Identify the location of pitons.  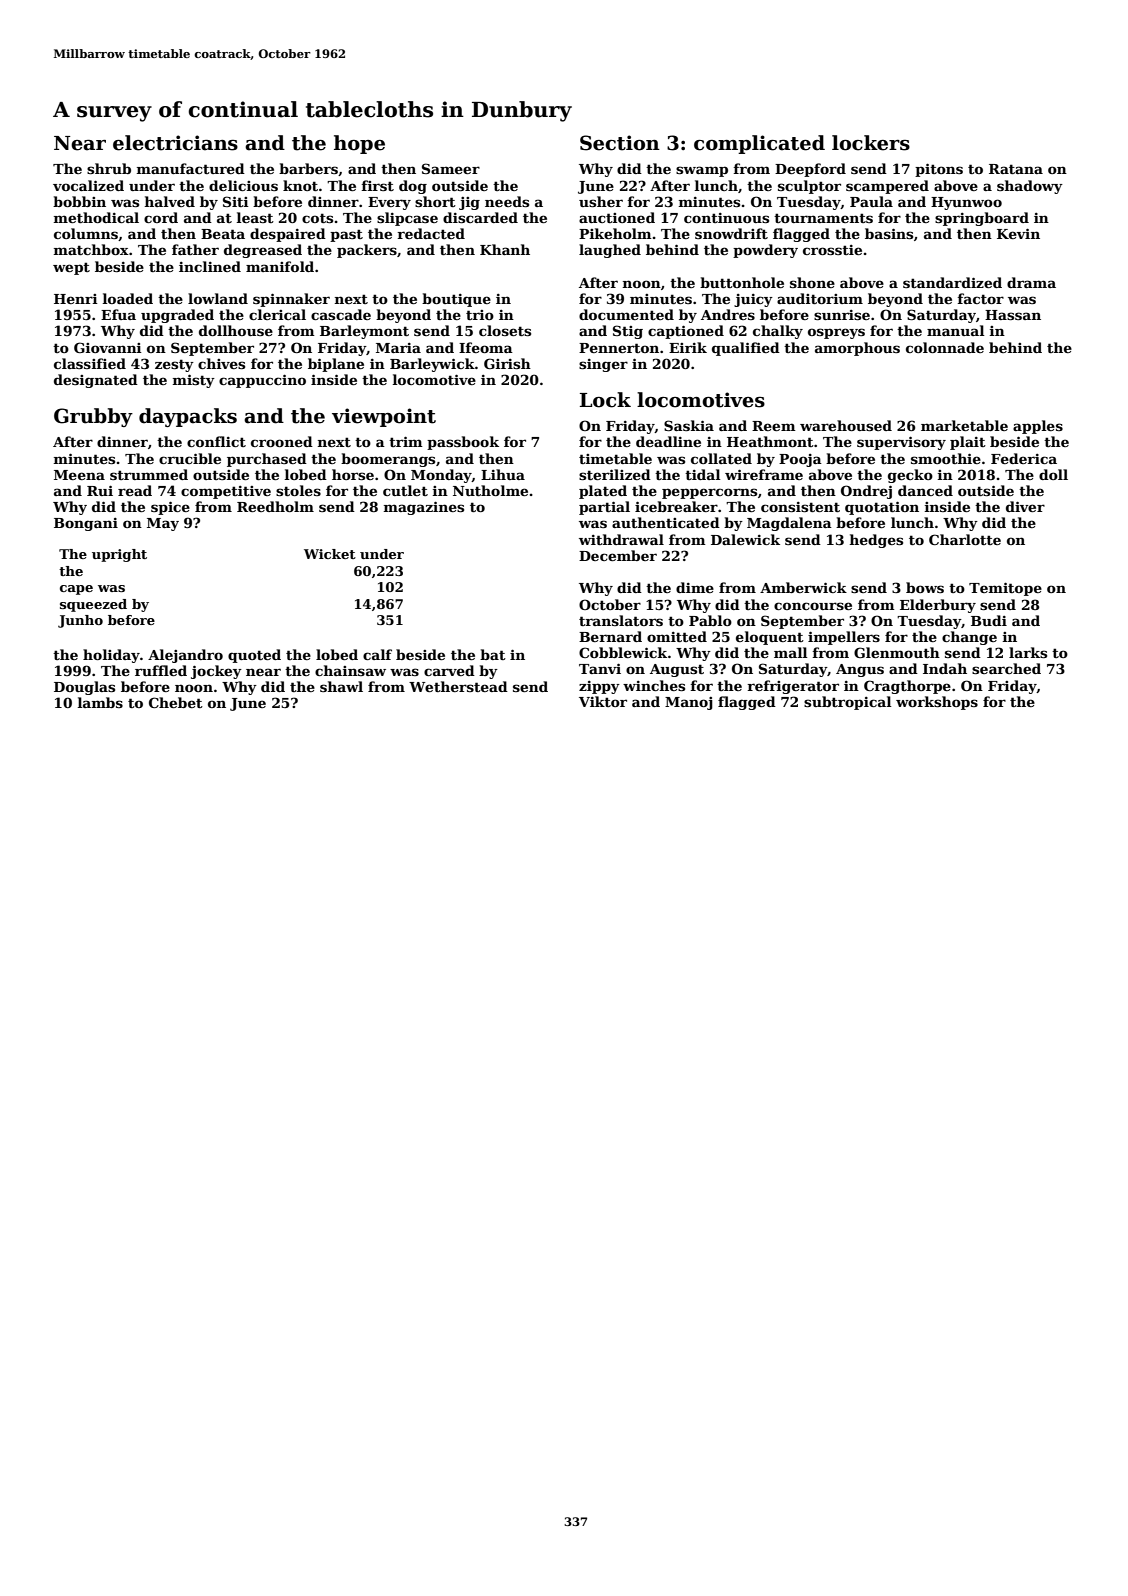
(939, 170).
